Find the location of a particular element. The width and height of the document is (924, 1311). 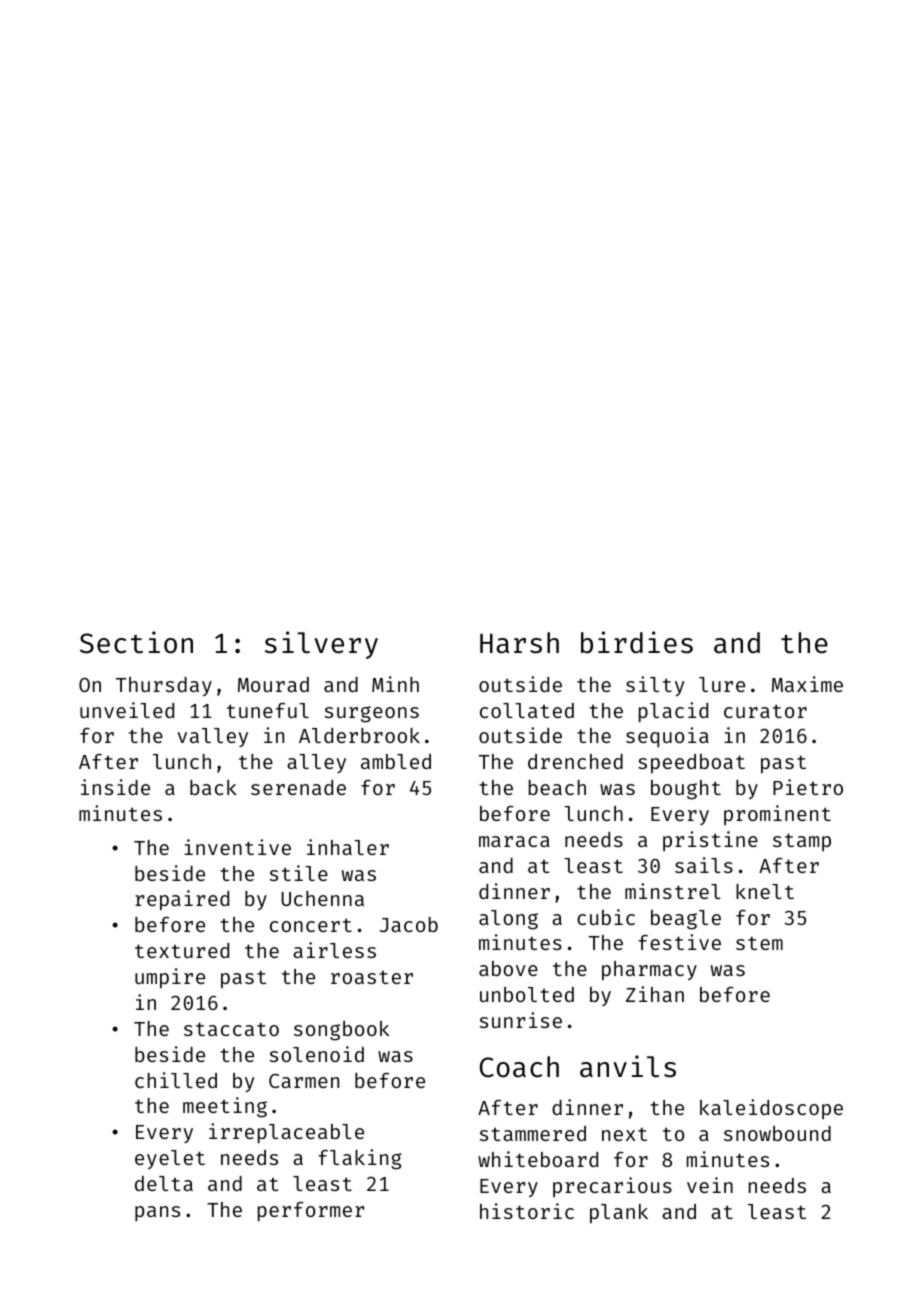

eyelet is located at coordinates (170, 1159).
